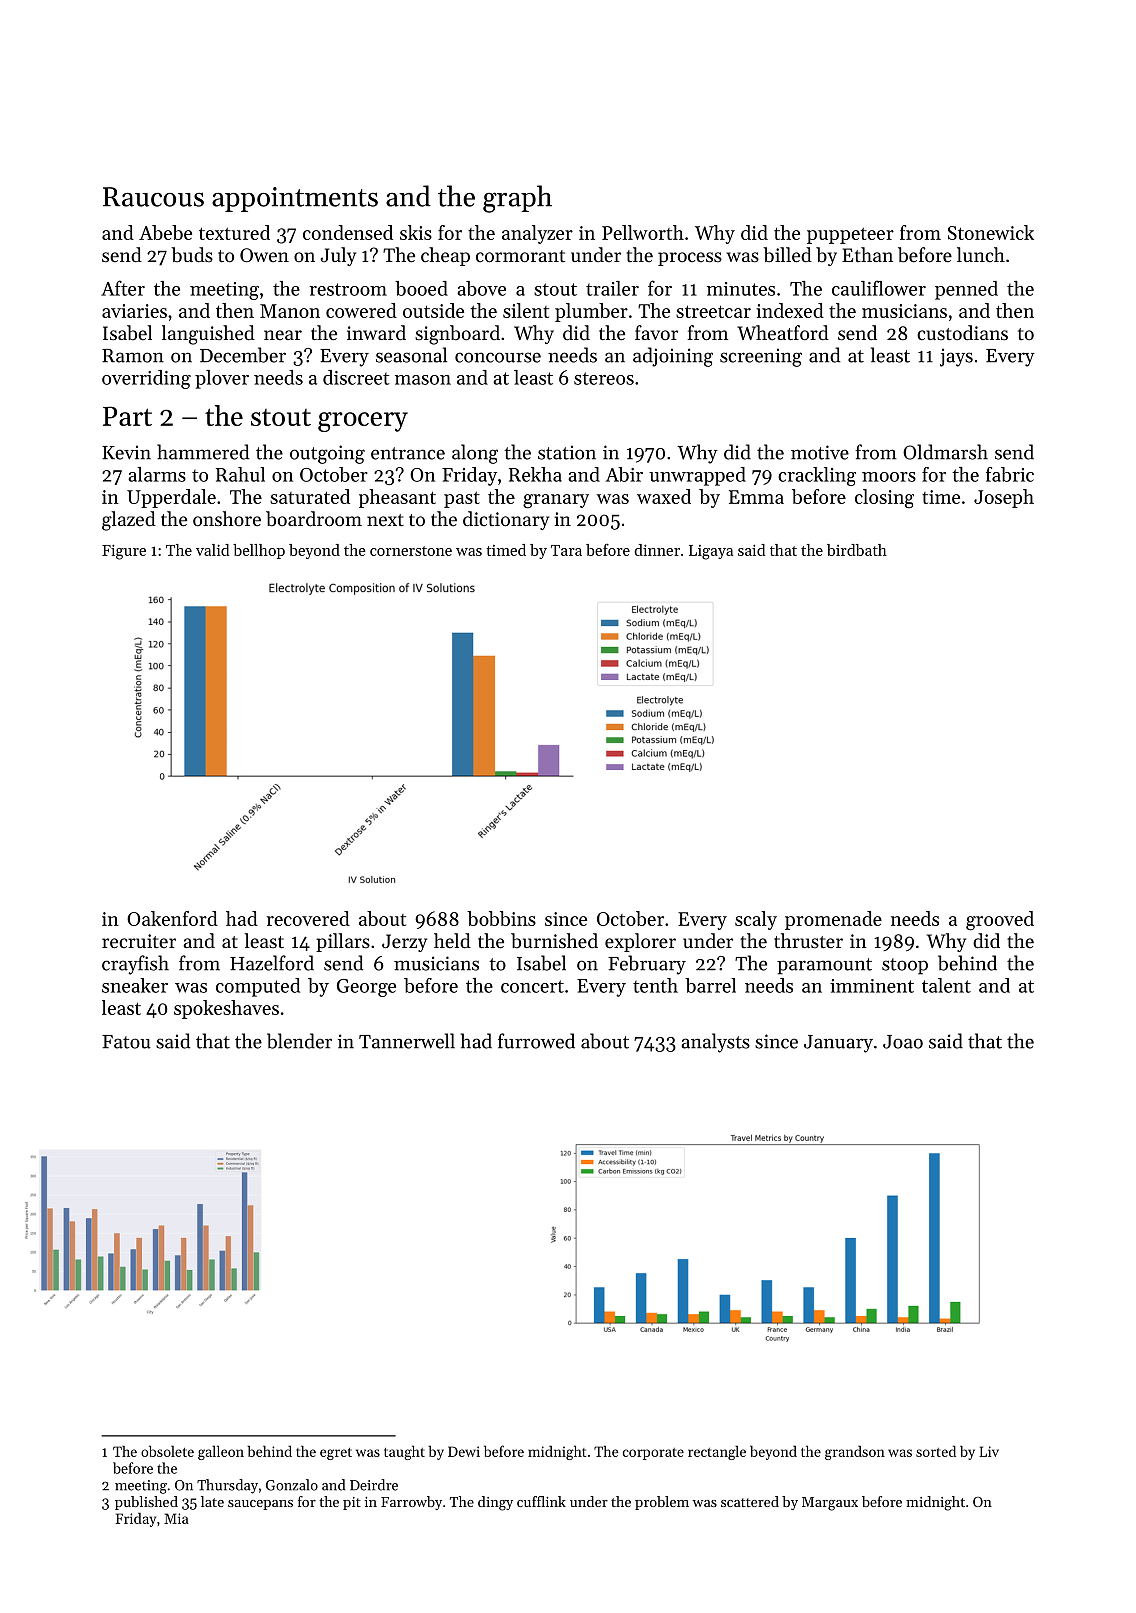 Image resolution: width=1136 pixels, height=1613 pixels. Describe the element at coordinates (517, 199) in the screenshot. I see `graph` at that location.
